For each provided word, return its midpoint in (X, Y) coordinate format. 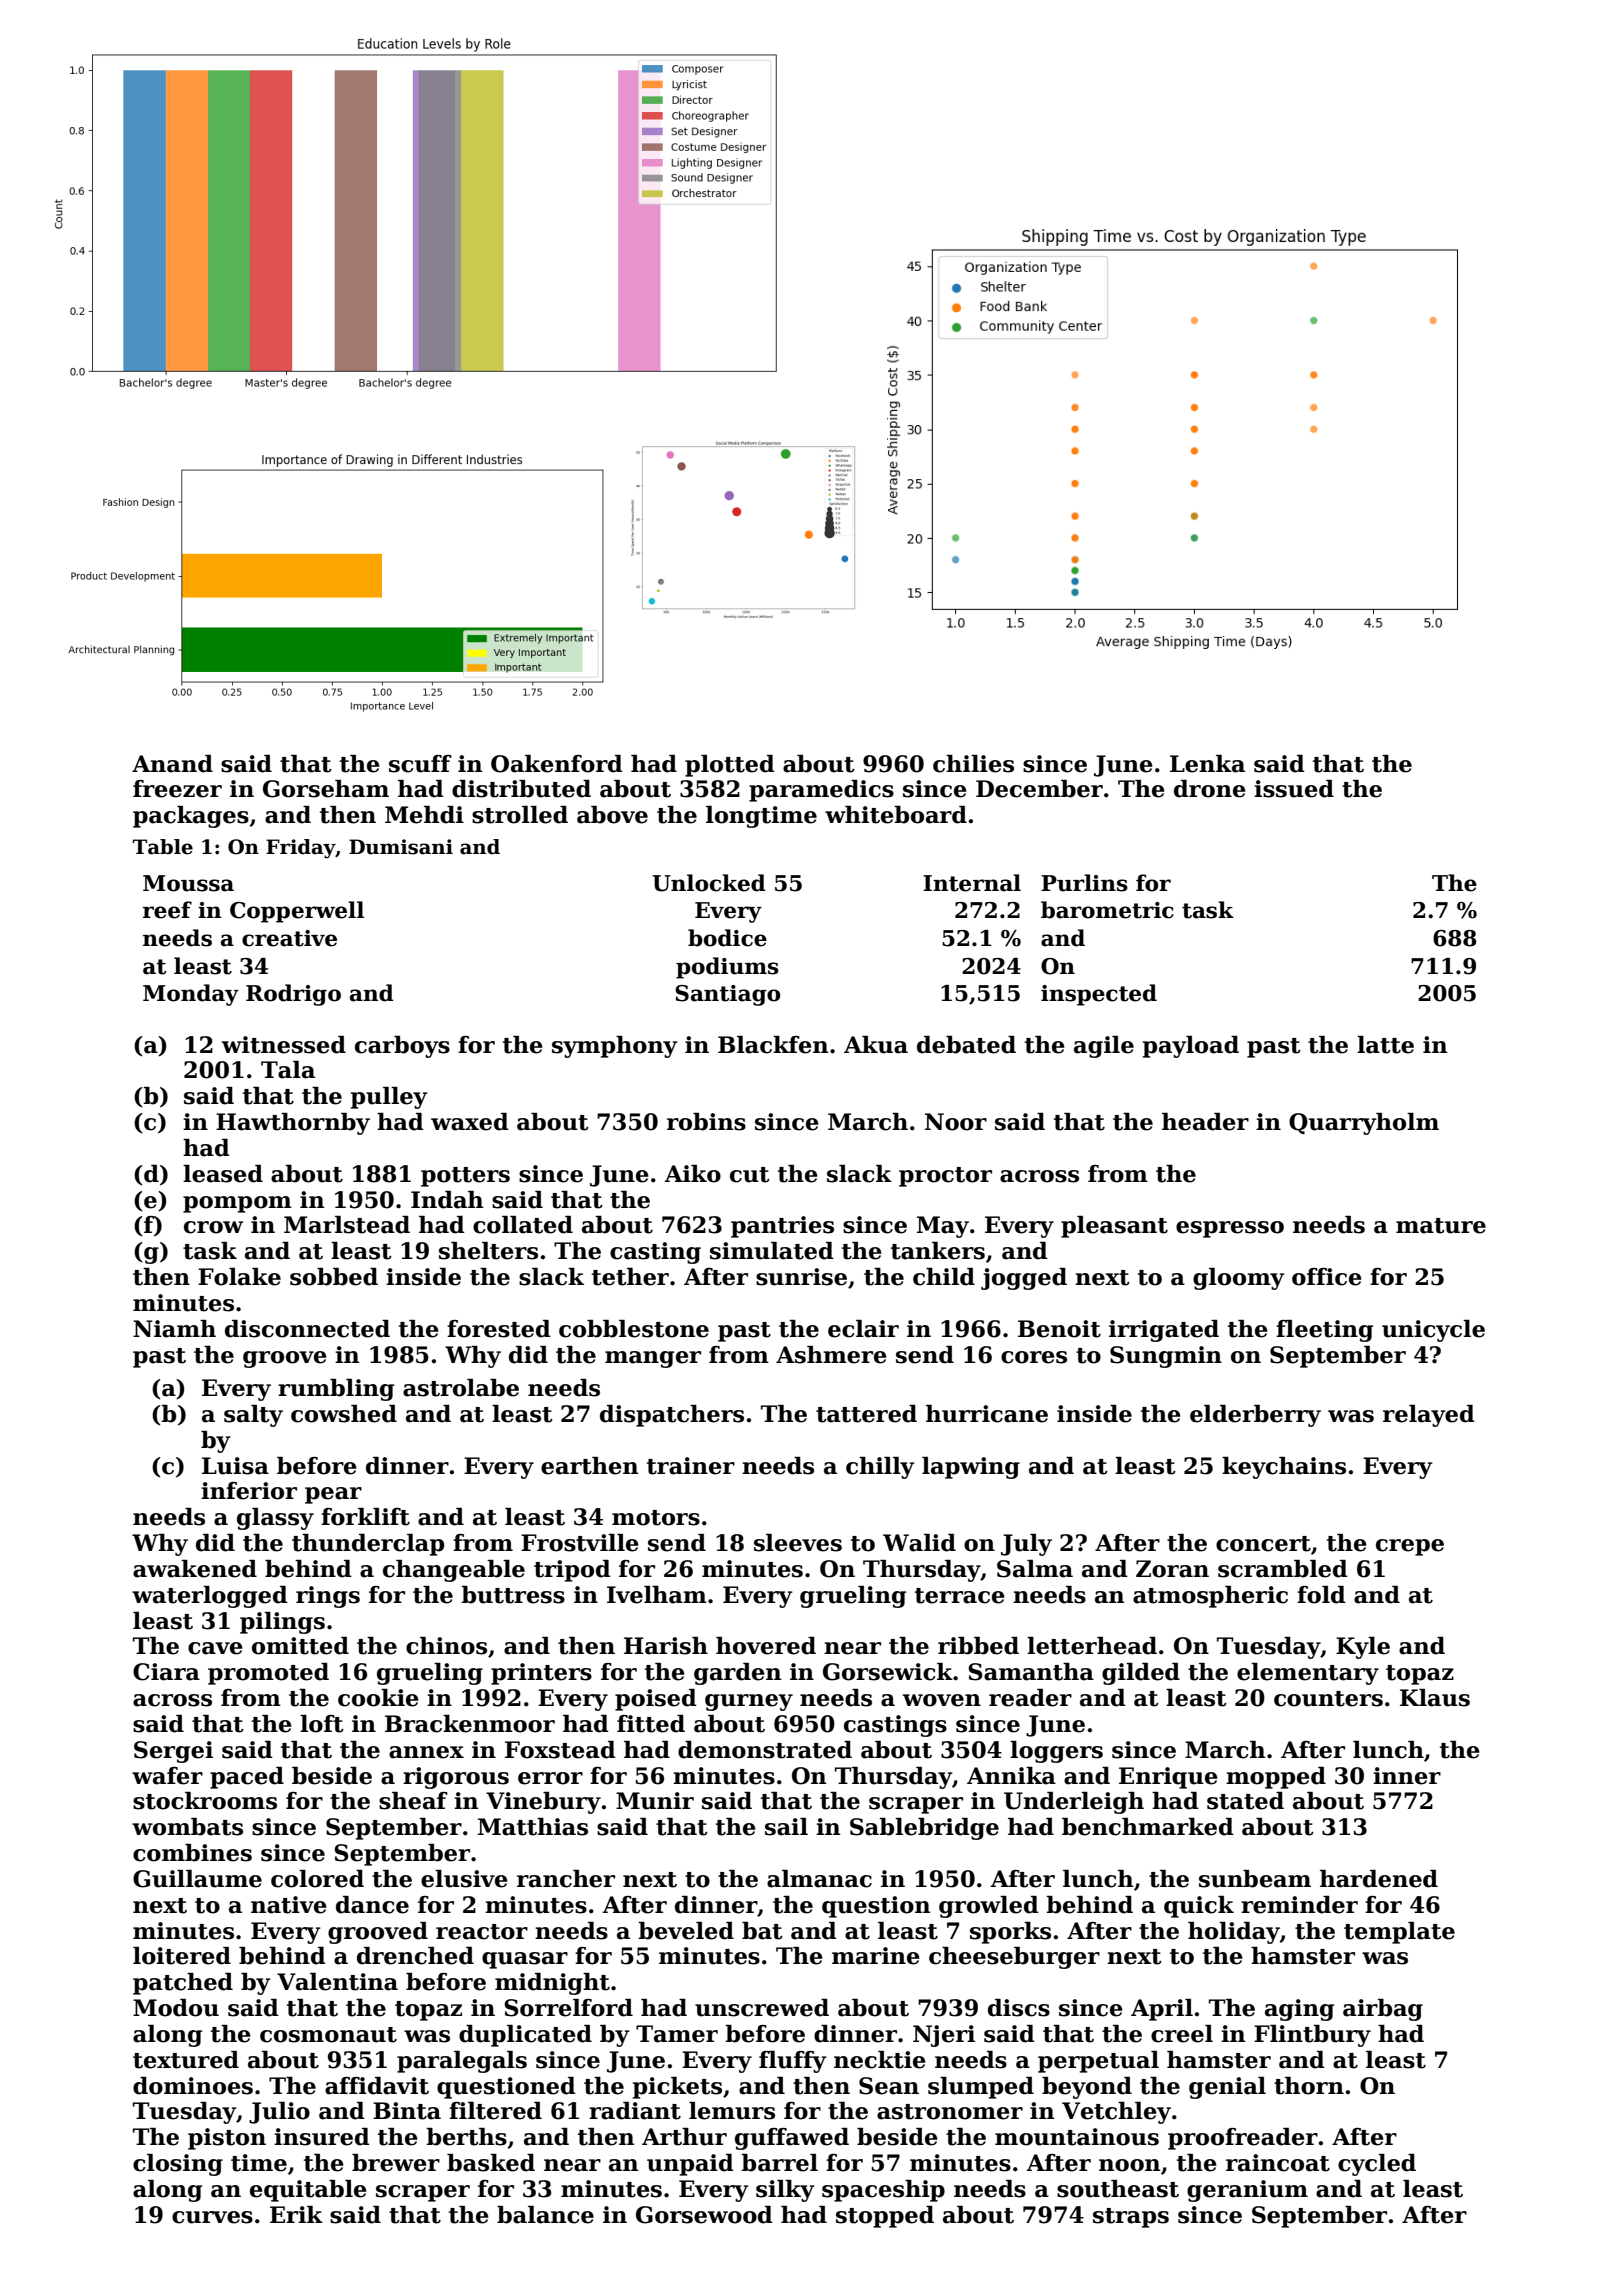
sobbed (334, 1277)
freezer (177, 789)
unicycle (1433, 1331)
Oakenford (557, 764)
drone (1210, 789)
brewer (396, 2163)
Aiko (692, 1174)
